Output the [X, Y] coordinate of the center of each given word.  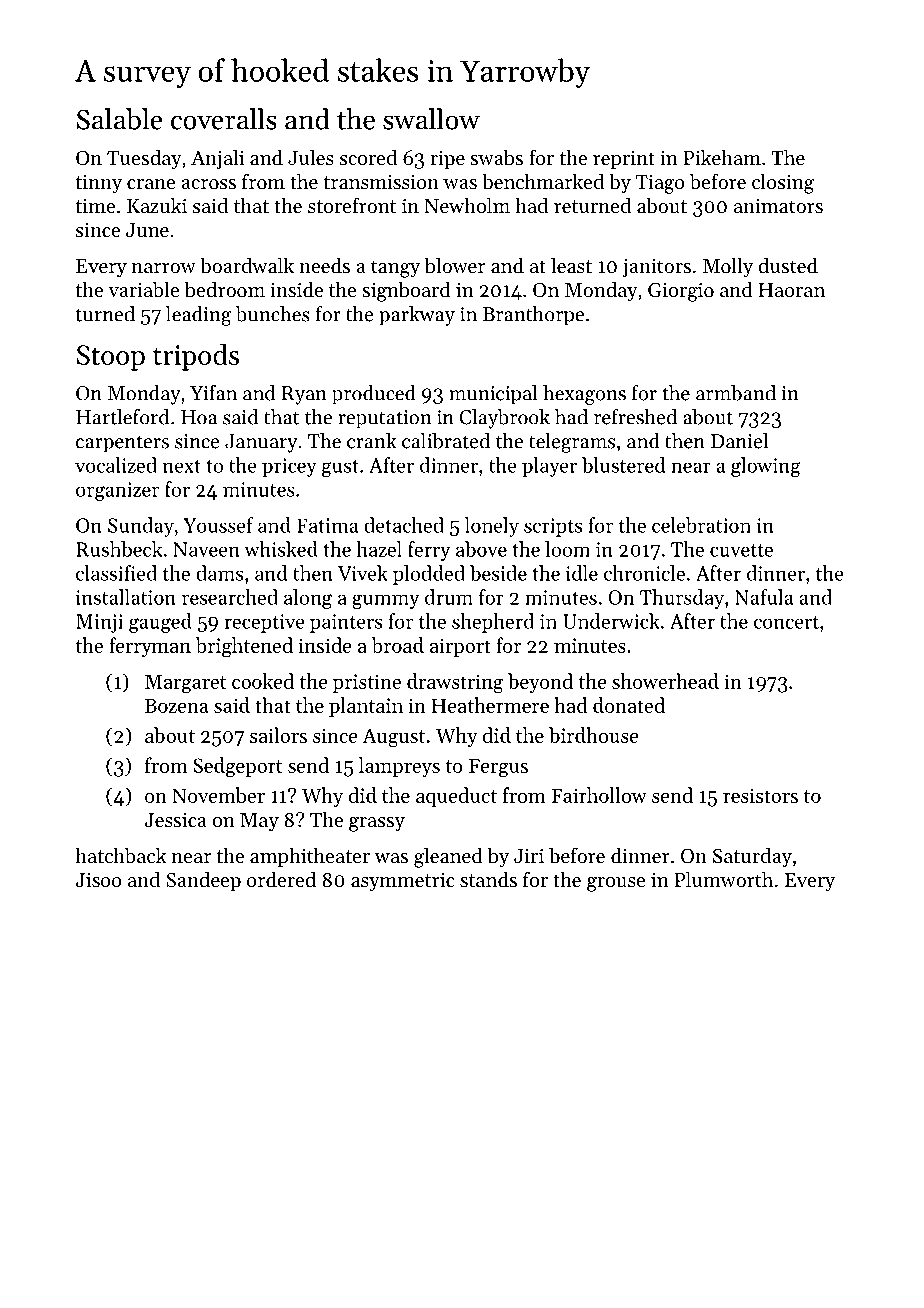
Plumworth [723, 879]
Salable [120, 119]
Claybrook [504, 419]
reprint [624, 160]
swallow [431, 119]
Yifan [213, 393]
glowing [766, 467]
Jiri [529, 855]
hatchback [121, 855]
